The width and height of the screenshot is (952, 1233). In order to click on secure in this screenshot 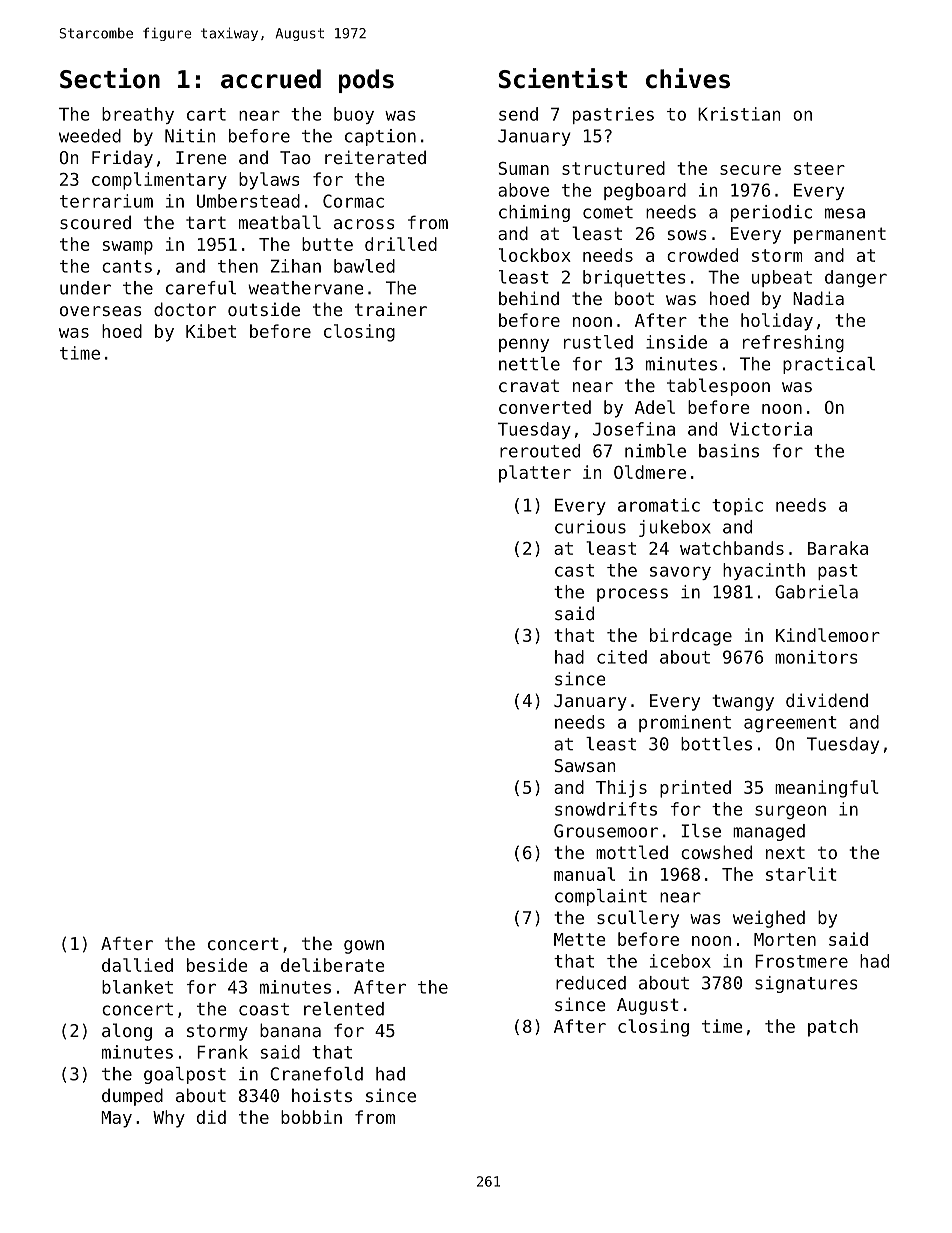, I will do `click(750, 170)`.
